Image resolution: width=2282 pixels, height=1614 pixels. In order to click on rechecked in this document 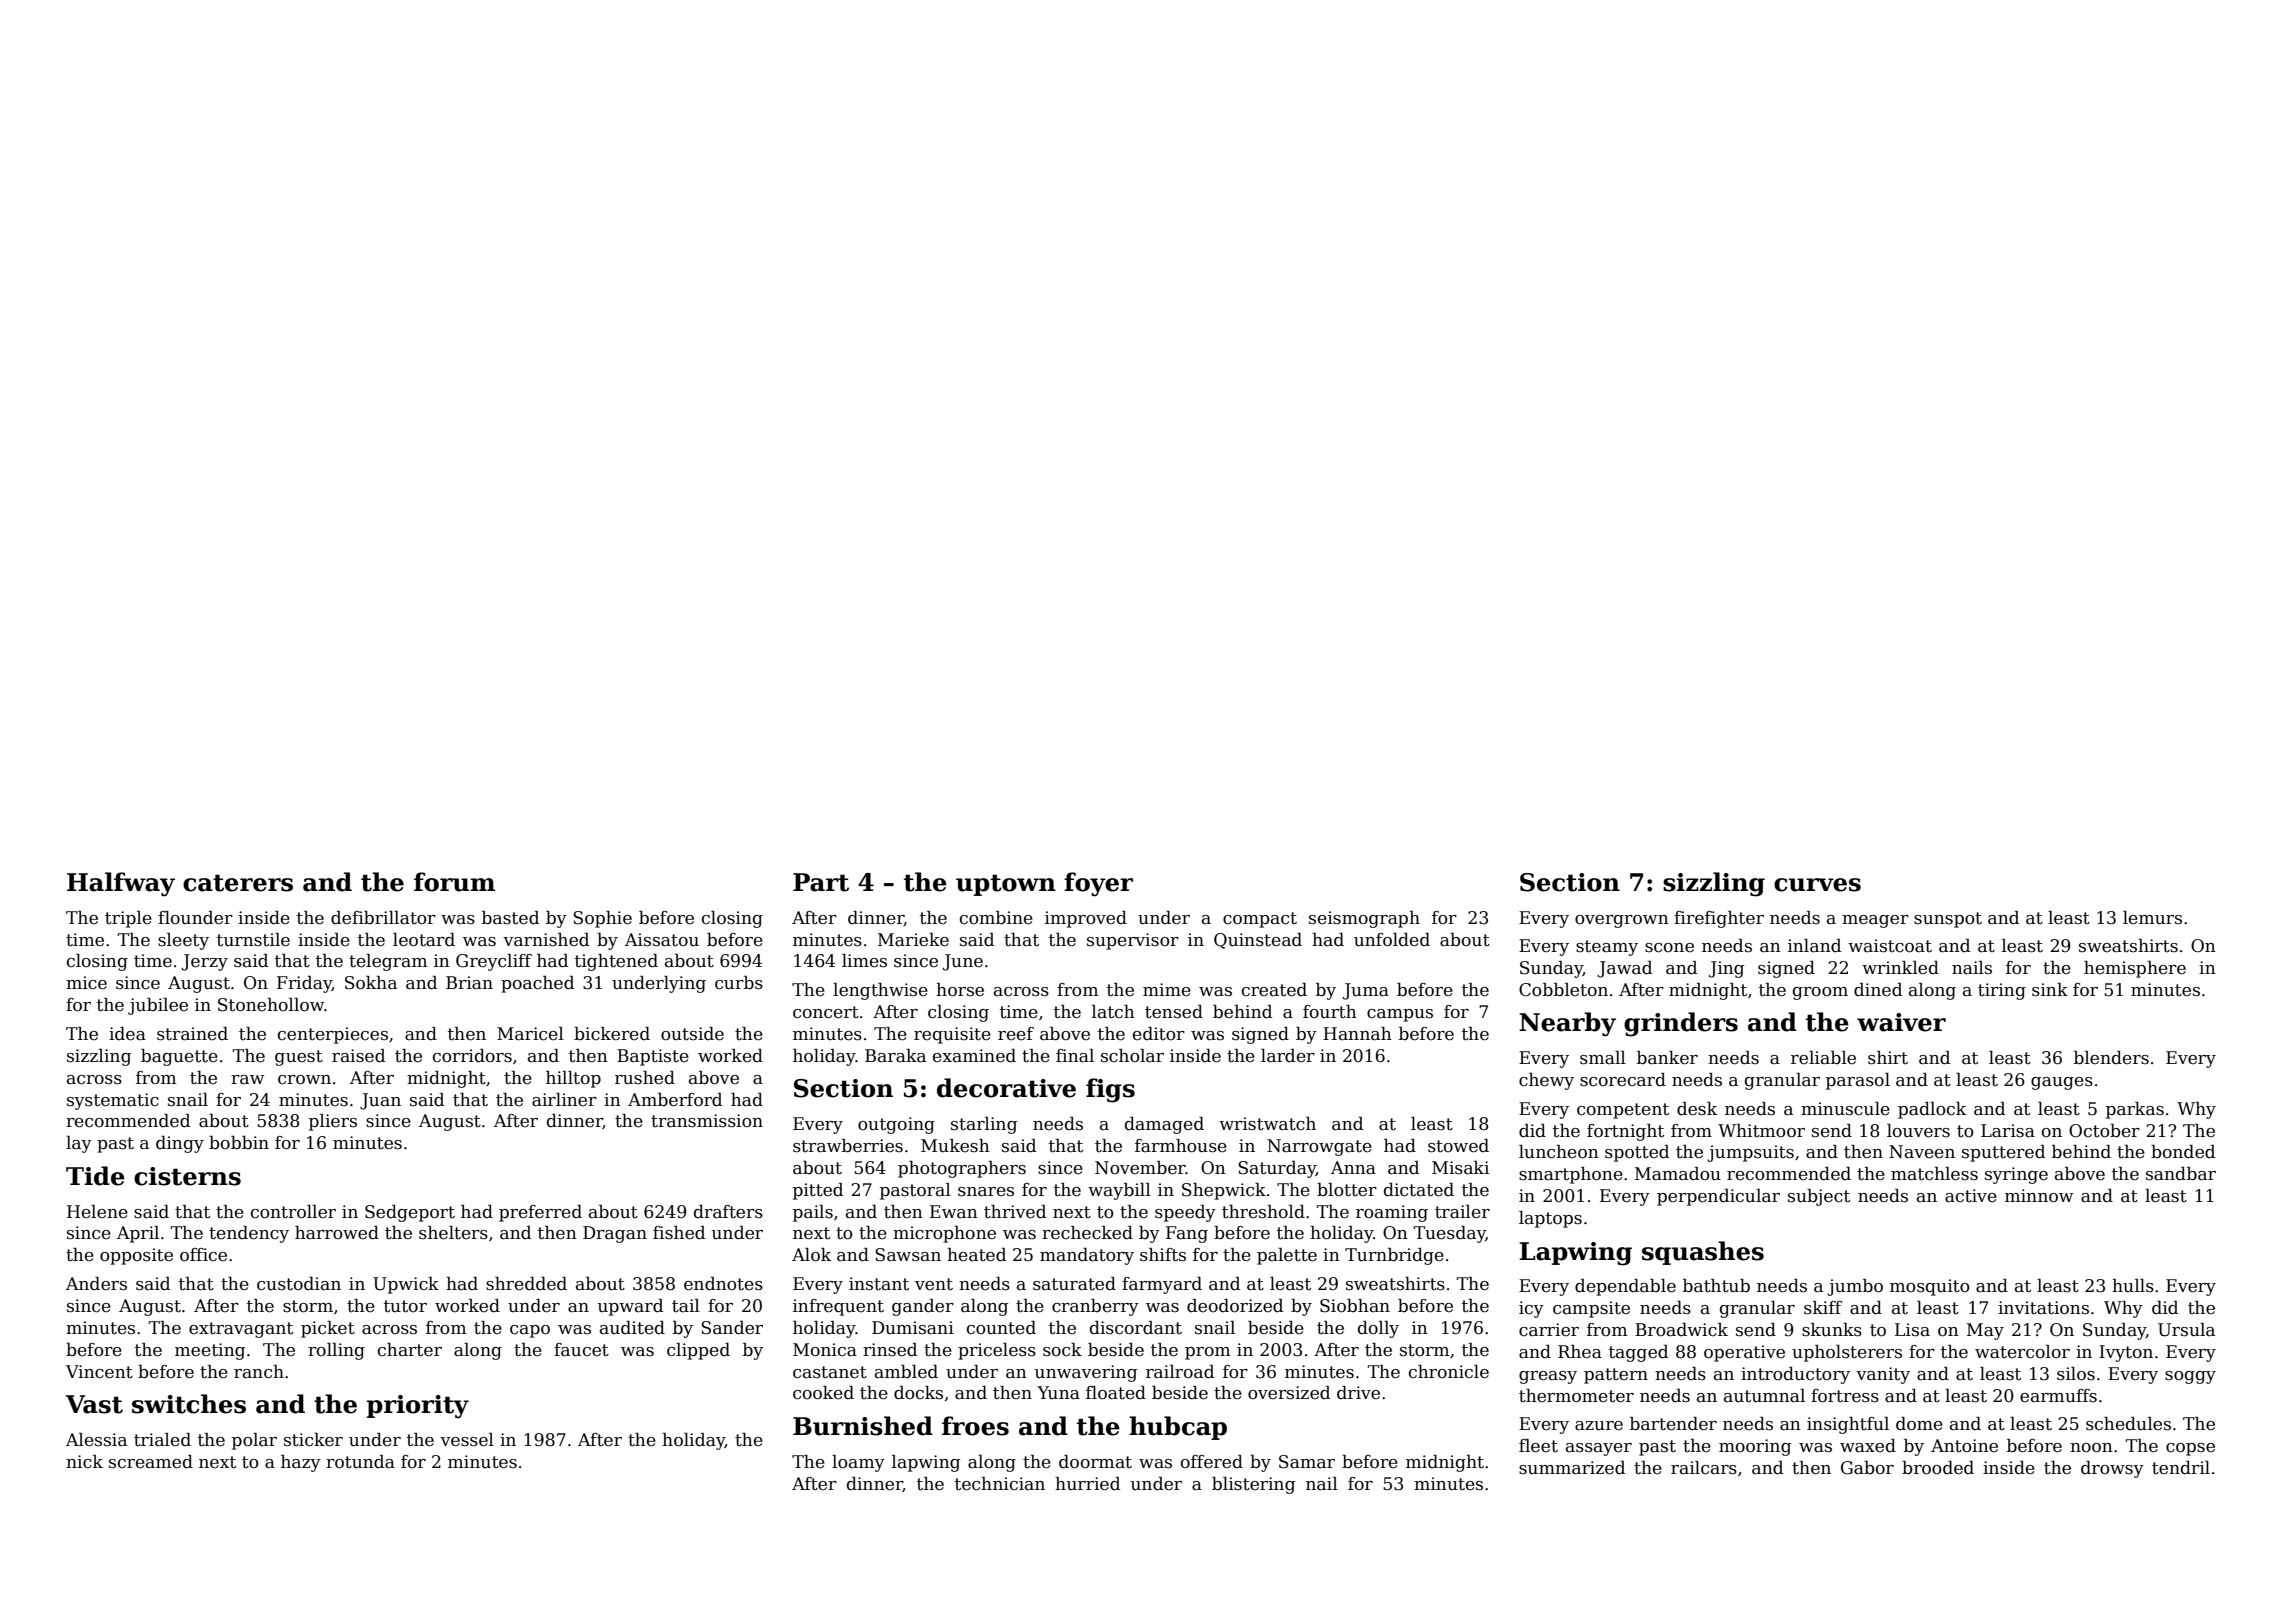, I will do `click(1087, 1233)`.
